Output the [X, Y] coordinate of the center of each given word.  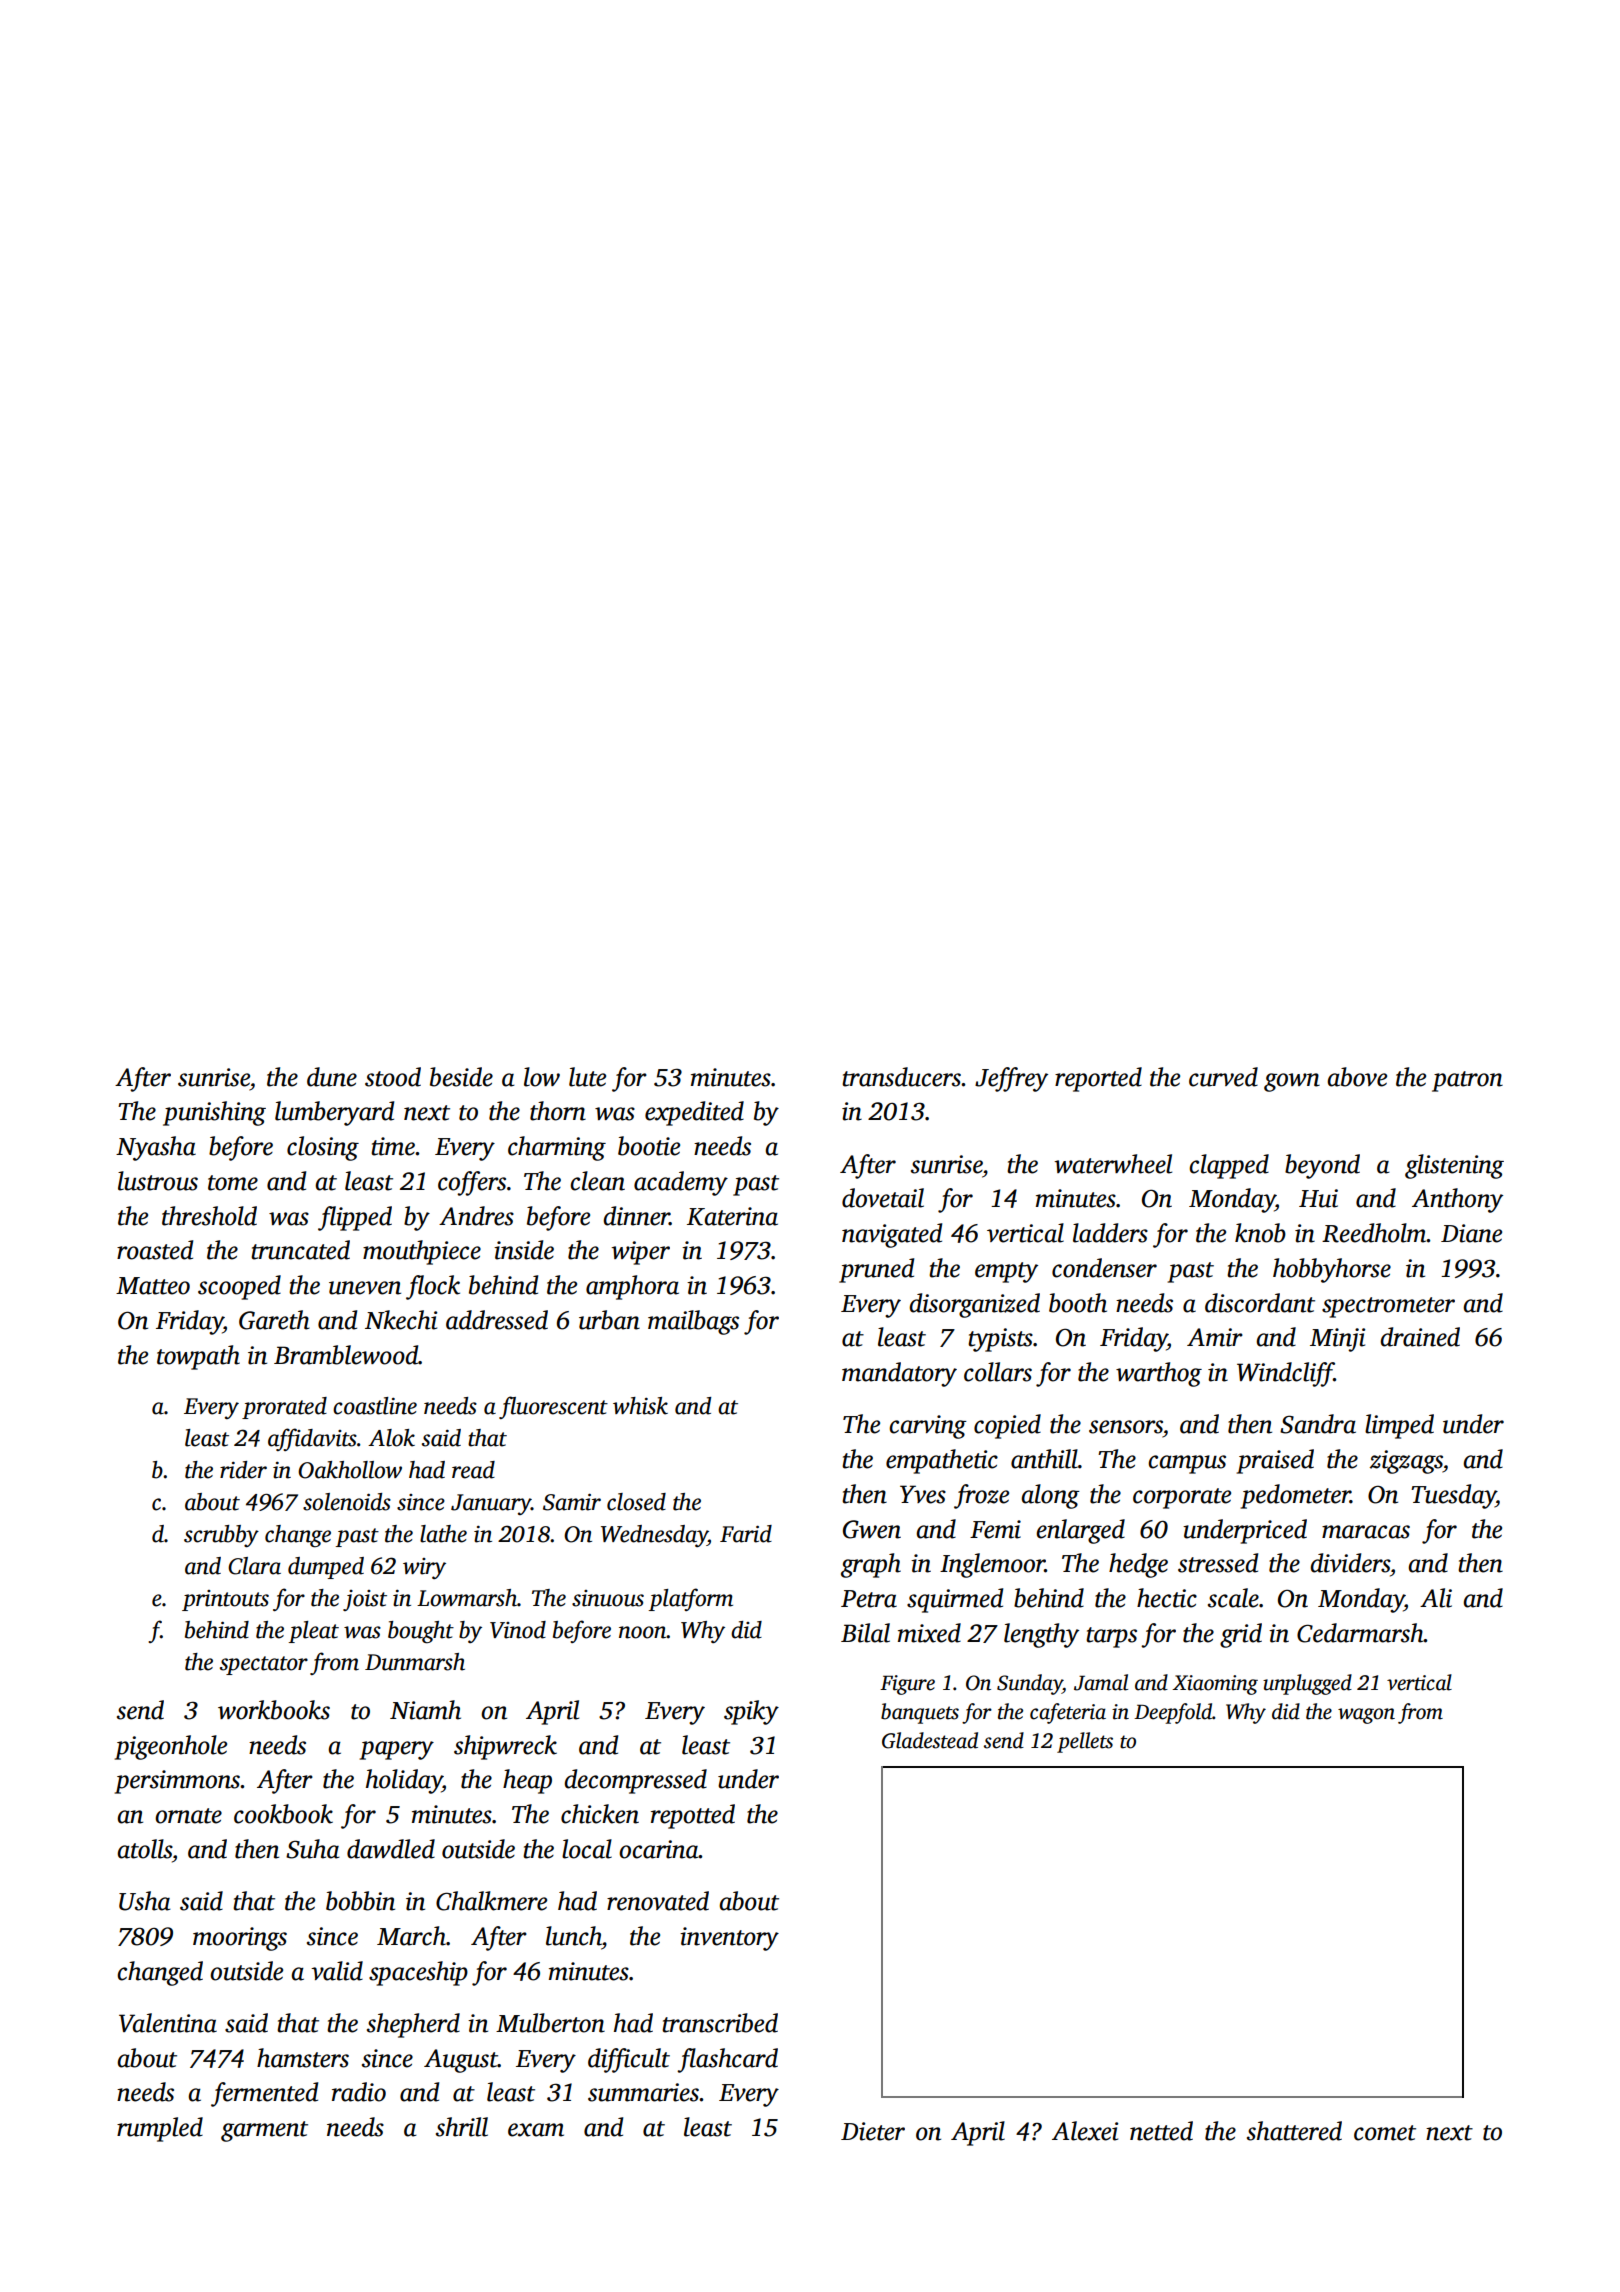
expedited [694, 1113]
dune [332, 1077]
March [411, 1936]
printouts [225, 1600]
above [1357, 1077]
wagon [1366, 1716]
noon [643, 1632]
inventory [729, 1939]
